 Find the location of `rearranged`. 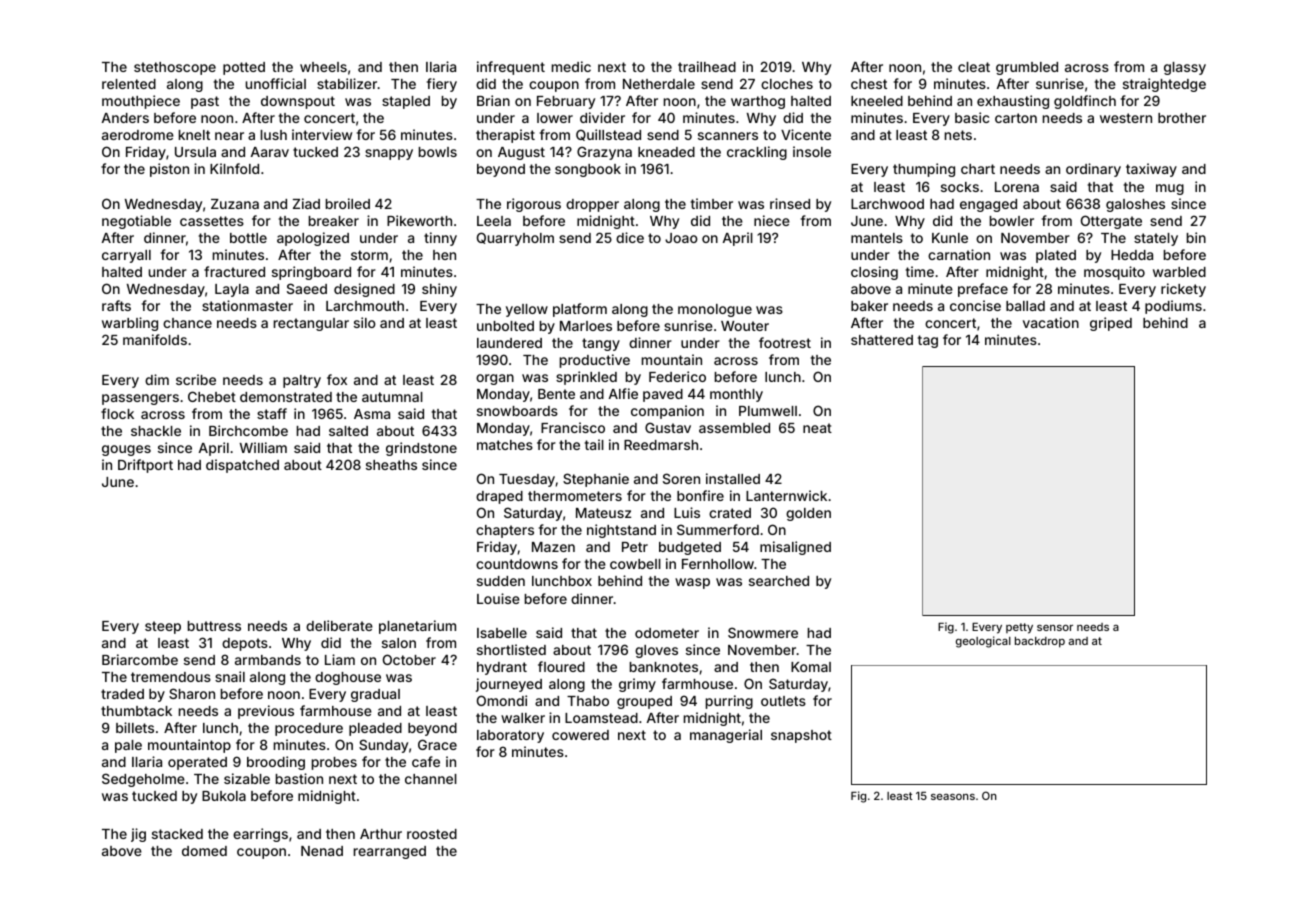

rearranged is located at coordinates (390, 852).
